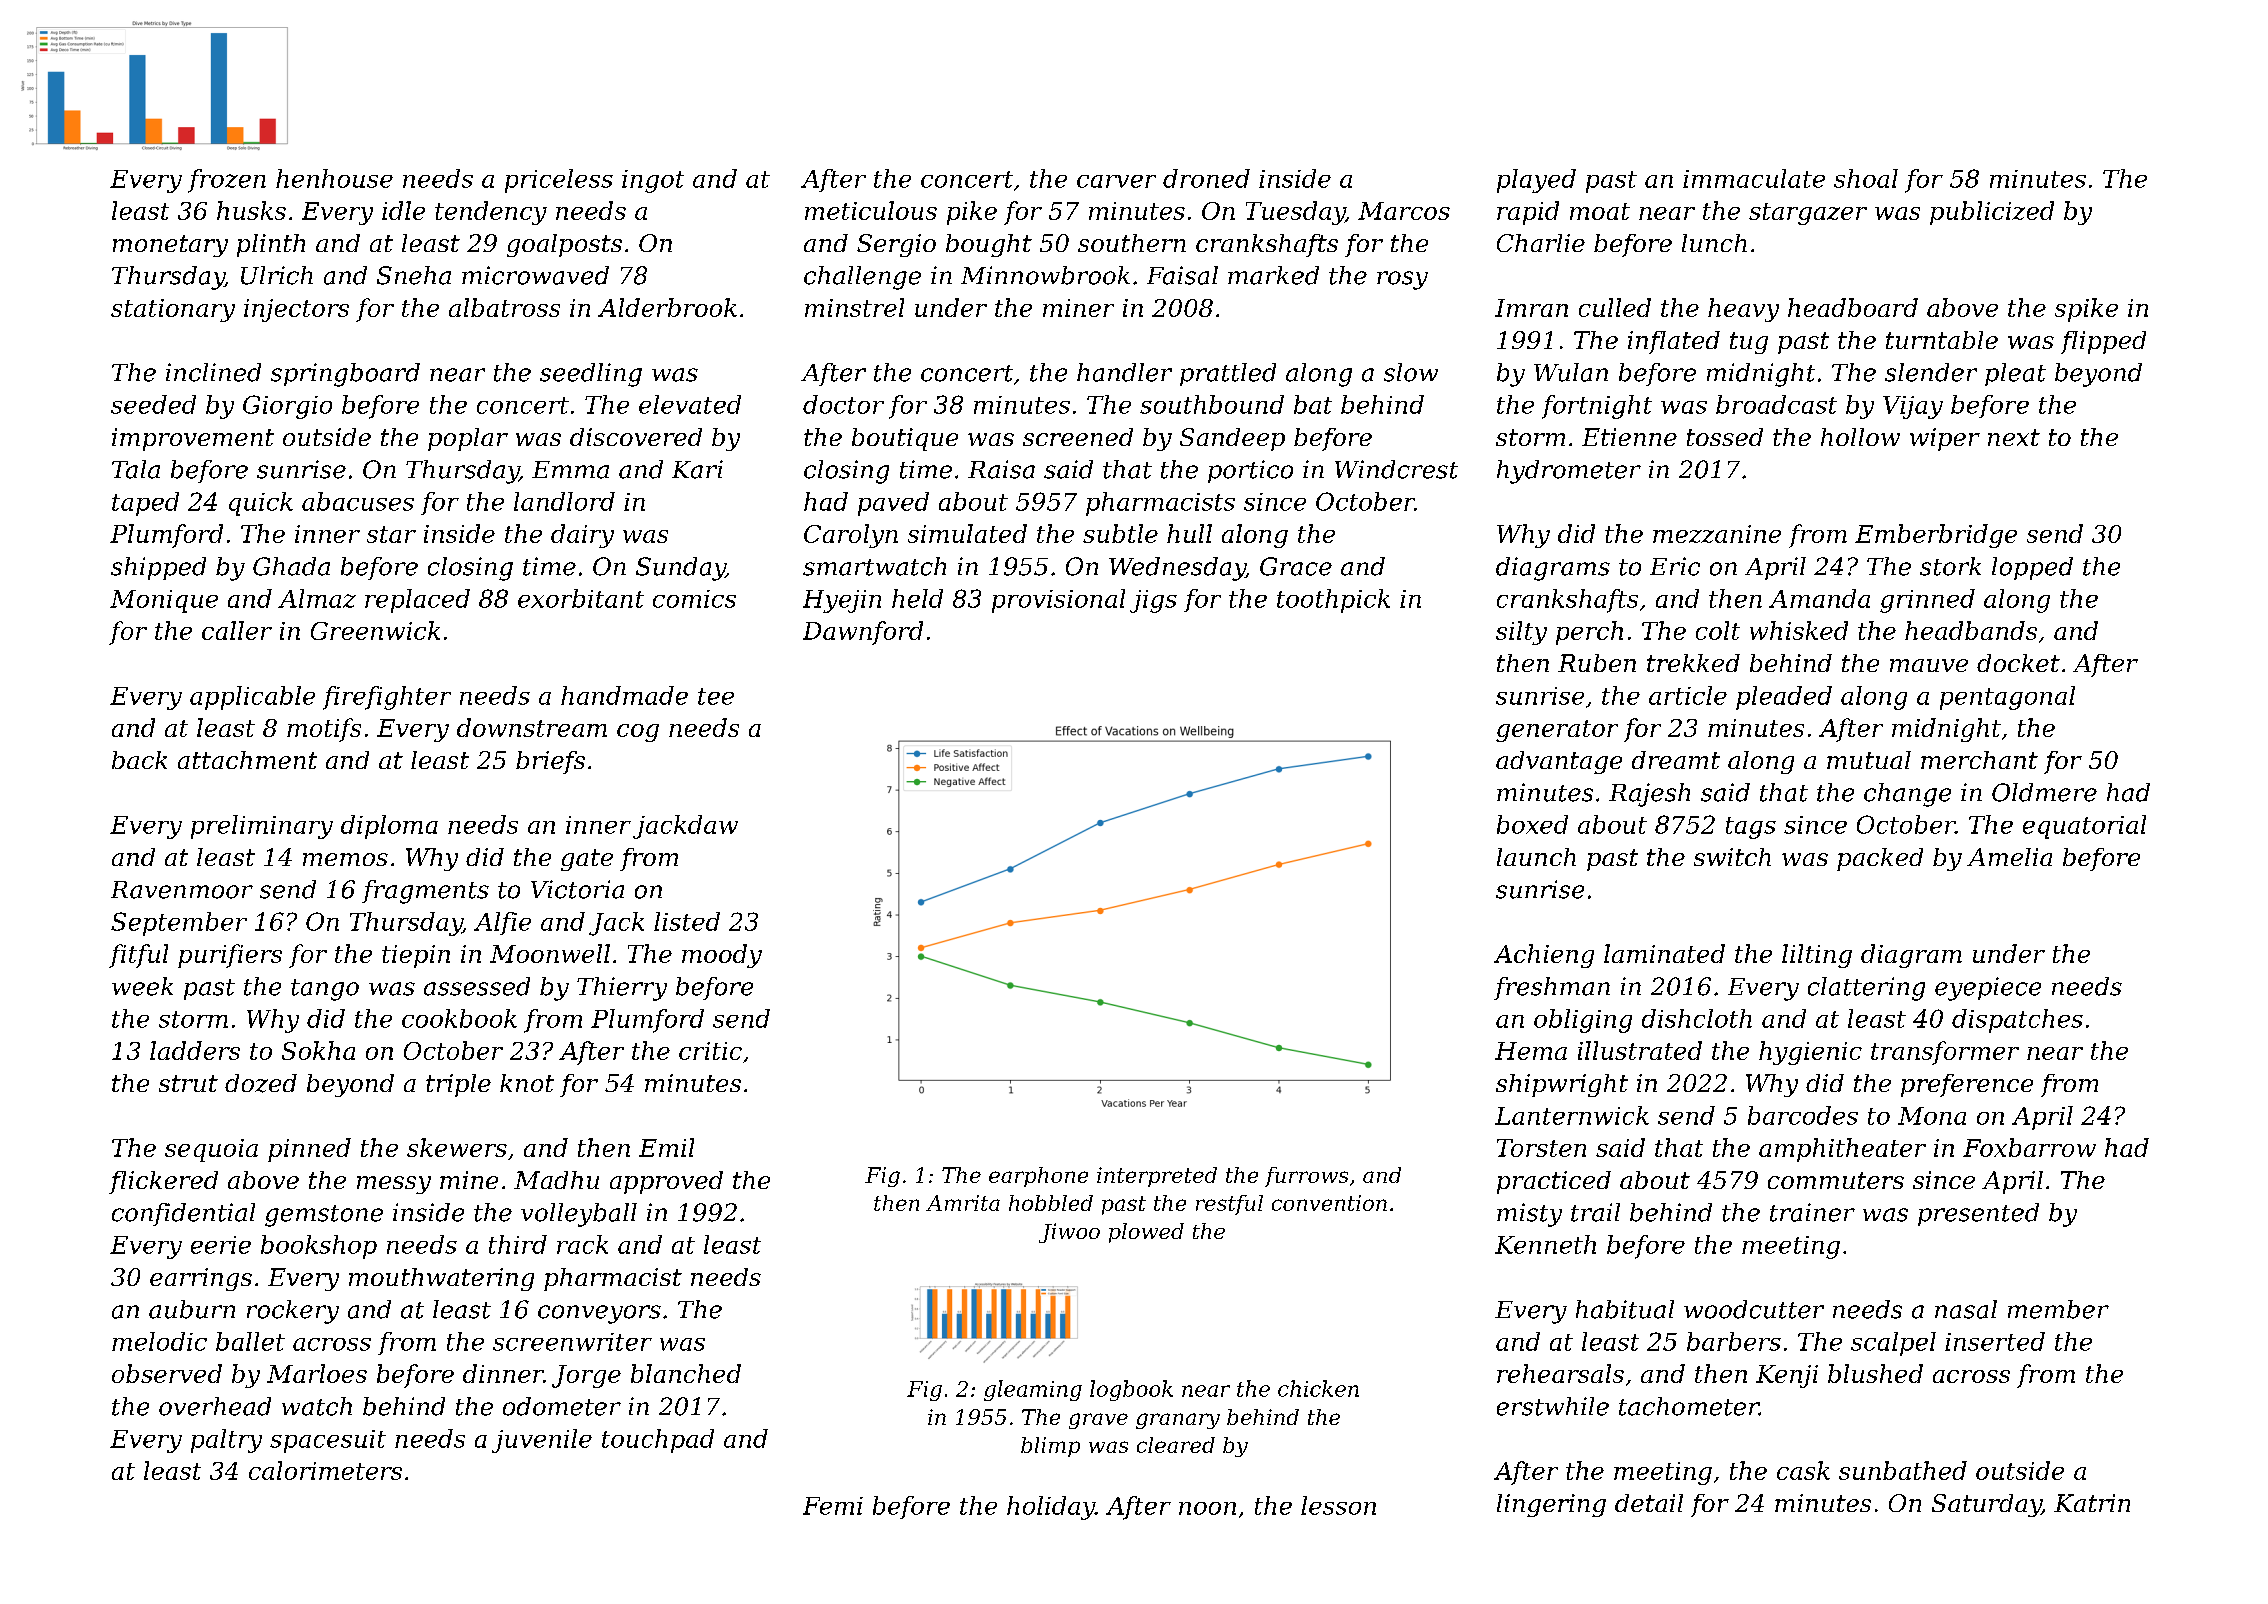  What do you see at coordinates (173, 310) in the image?
I see `stationary` at bounding box center [173, 310].
